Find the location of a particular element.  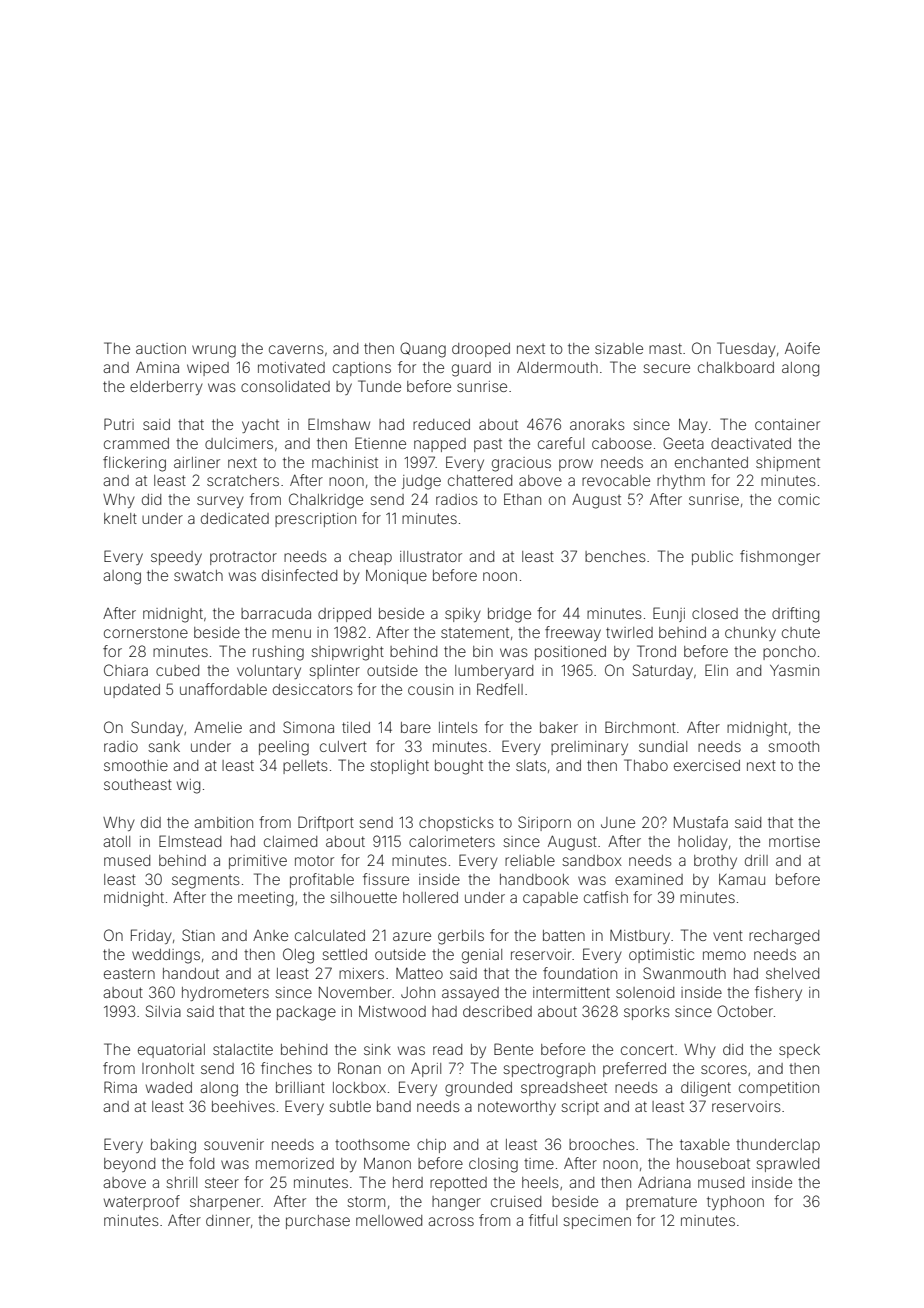

drooped is located at coordinates (481, 350).
